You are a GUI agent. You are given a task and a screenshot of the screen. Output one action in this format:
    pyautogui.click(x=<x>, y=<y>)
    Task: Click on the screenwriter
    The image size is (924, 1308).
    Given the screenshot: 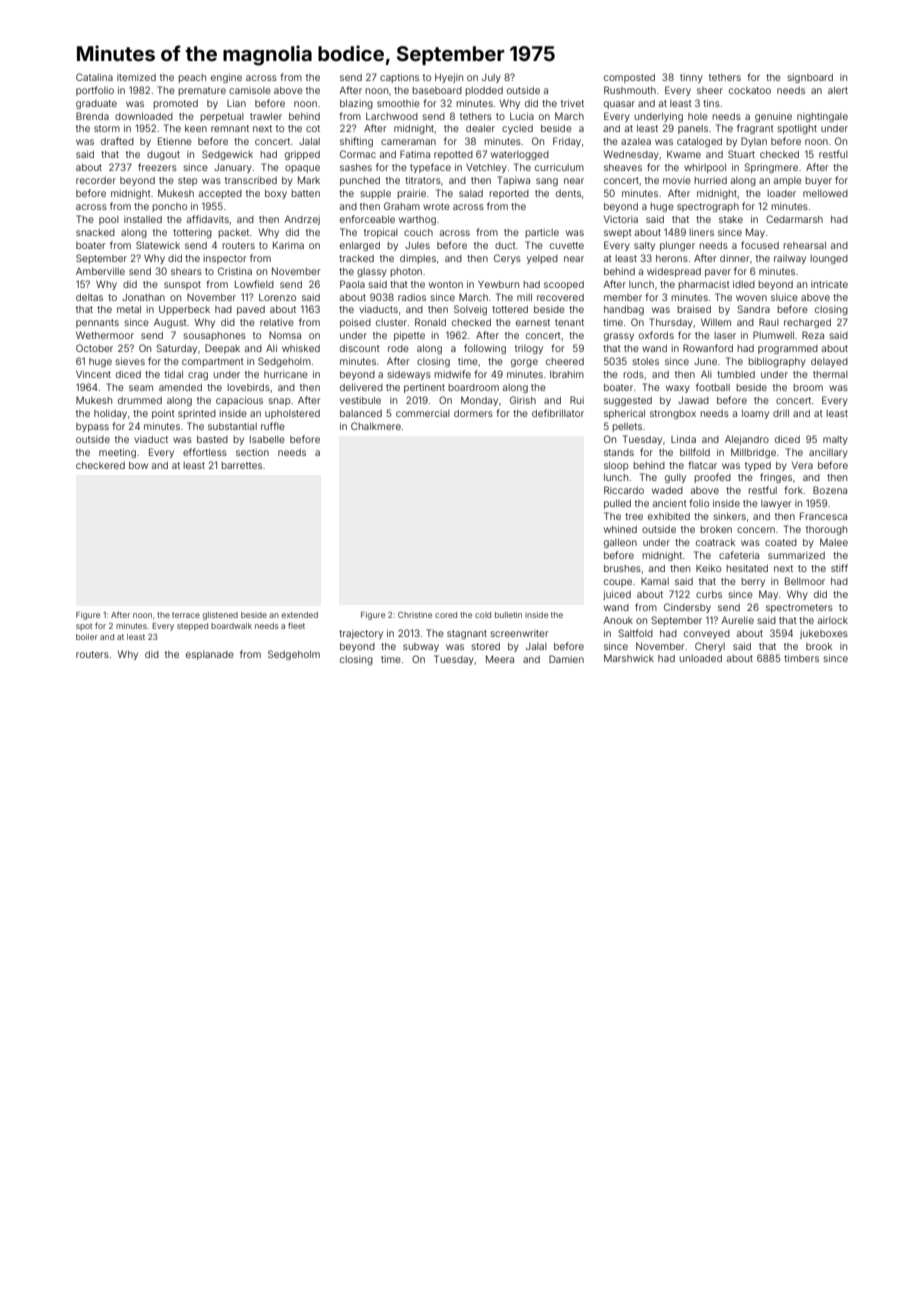 What is the action you would take?
    pyautogui.click(x=519, y=633)
